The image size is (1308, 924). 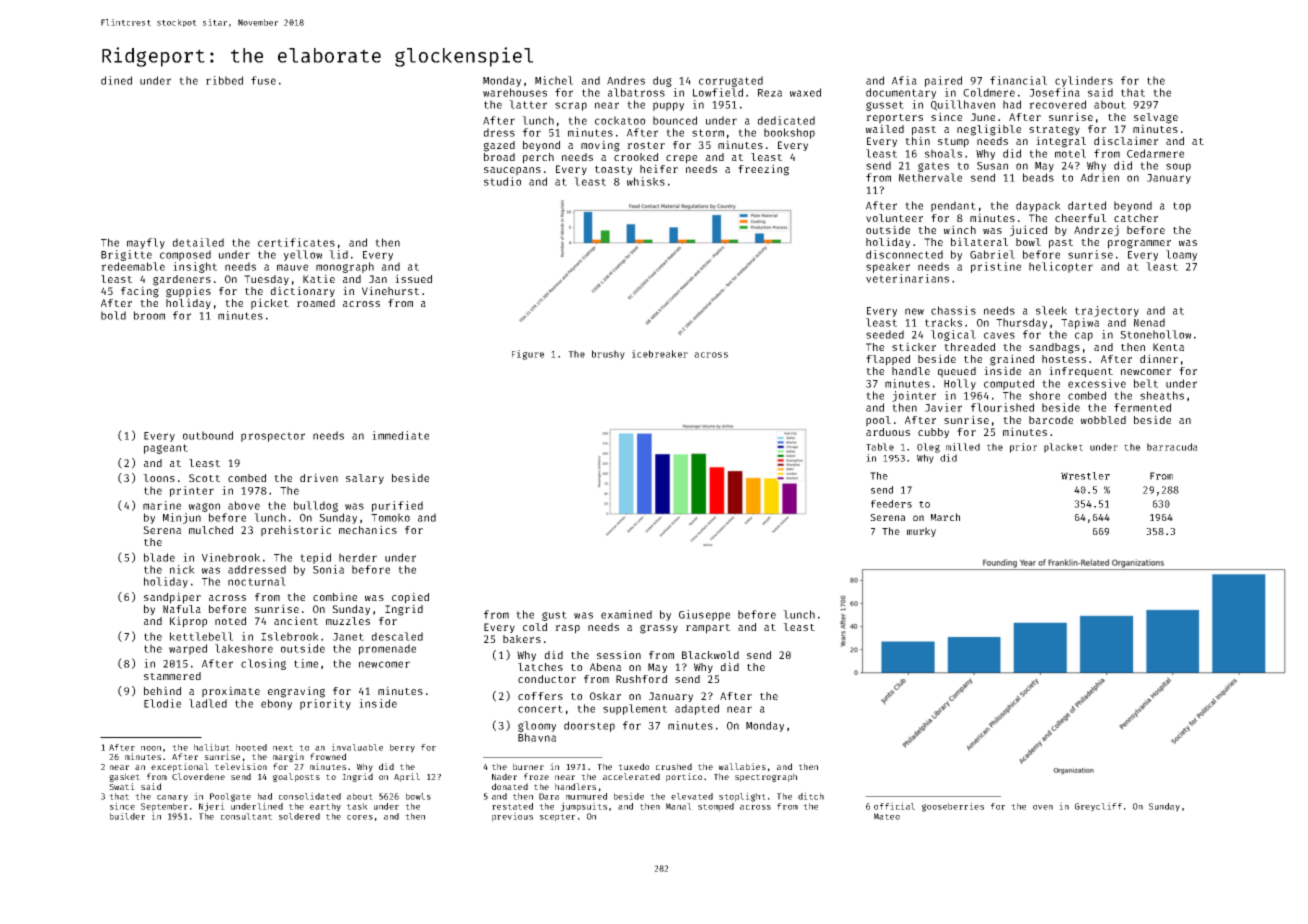 What do you see at coordinates (397, 506) in the image?
I see `purified` at bounding box center [397, 506].
